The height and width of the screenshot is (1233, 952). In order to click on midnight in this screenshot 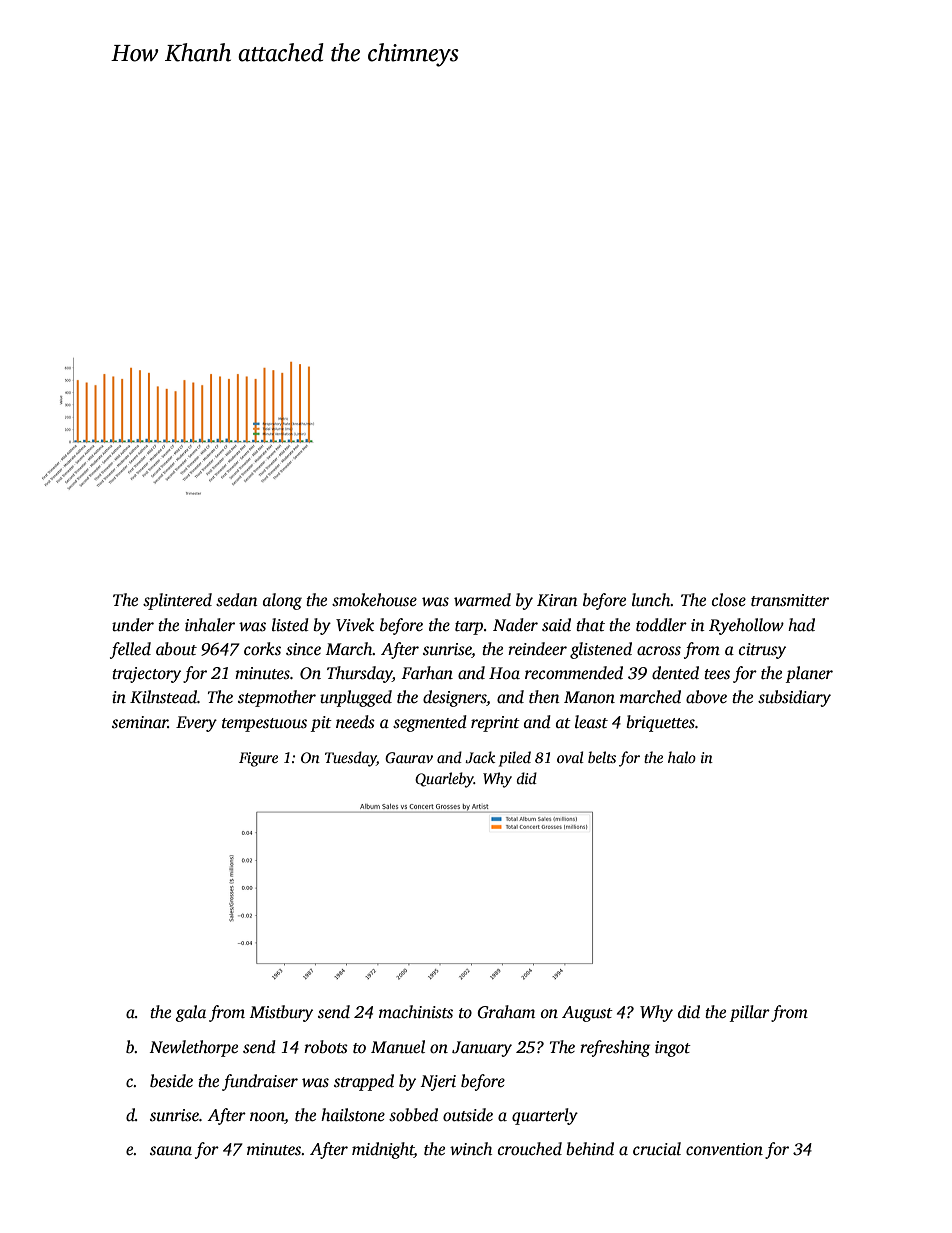, I will do `click(383, 1150)`.
